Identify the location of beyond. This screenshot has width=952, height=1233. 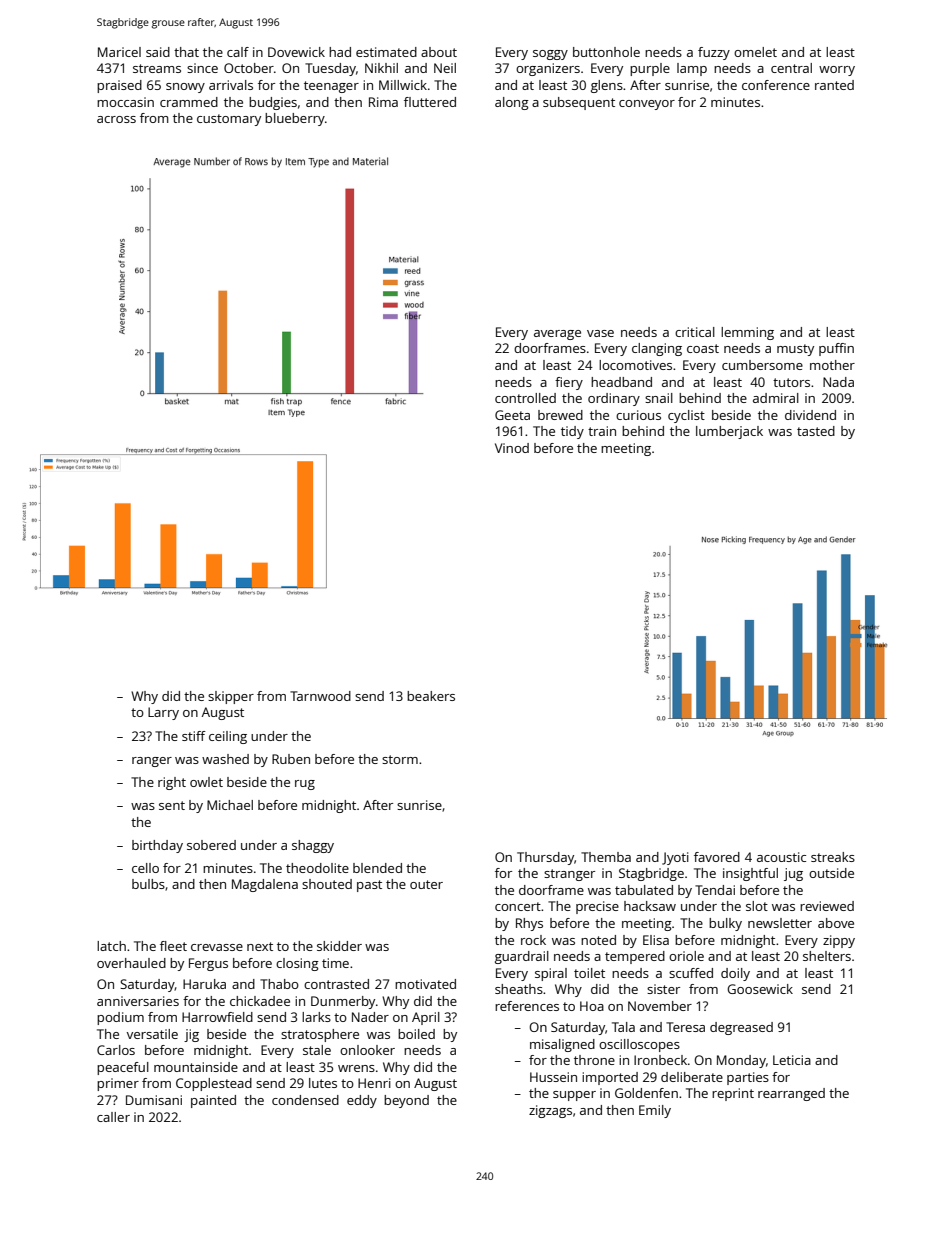
(406, 1101).
